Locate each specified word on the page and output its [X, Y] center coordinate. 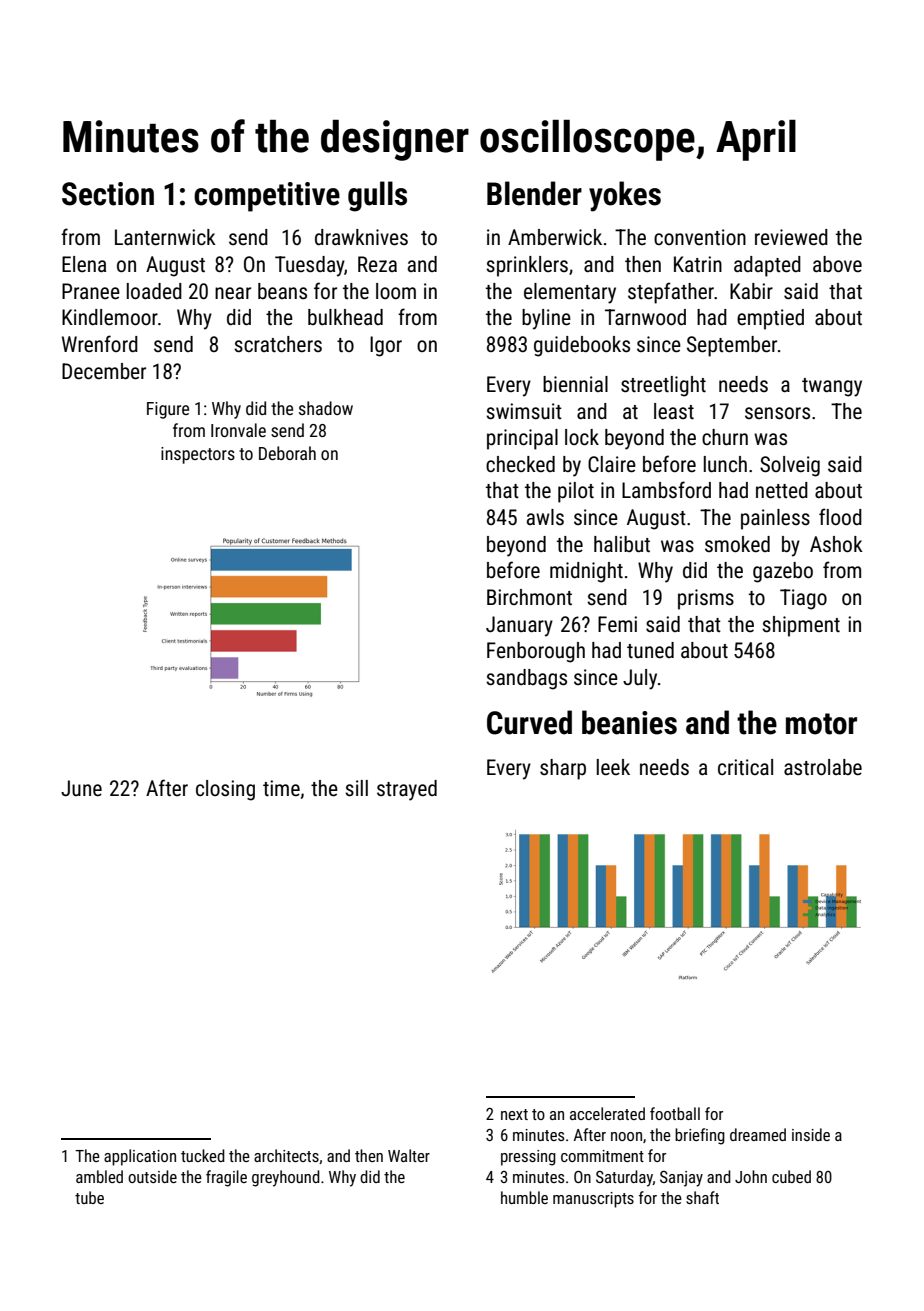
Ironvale [238, 430]
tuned [650, 650]
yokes [625, 196]
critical [745, 767]
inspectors [198, 455]
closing [225, 790]
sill [356, 788]
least [674, 411]
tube [89, 1197]
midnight [586, 572]
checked [520, 464]
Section [108, 194]
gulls [377, 196]
